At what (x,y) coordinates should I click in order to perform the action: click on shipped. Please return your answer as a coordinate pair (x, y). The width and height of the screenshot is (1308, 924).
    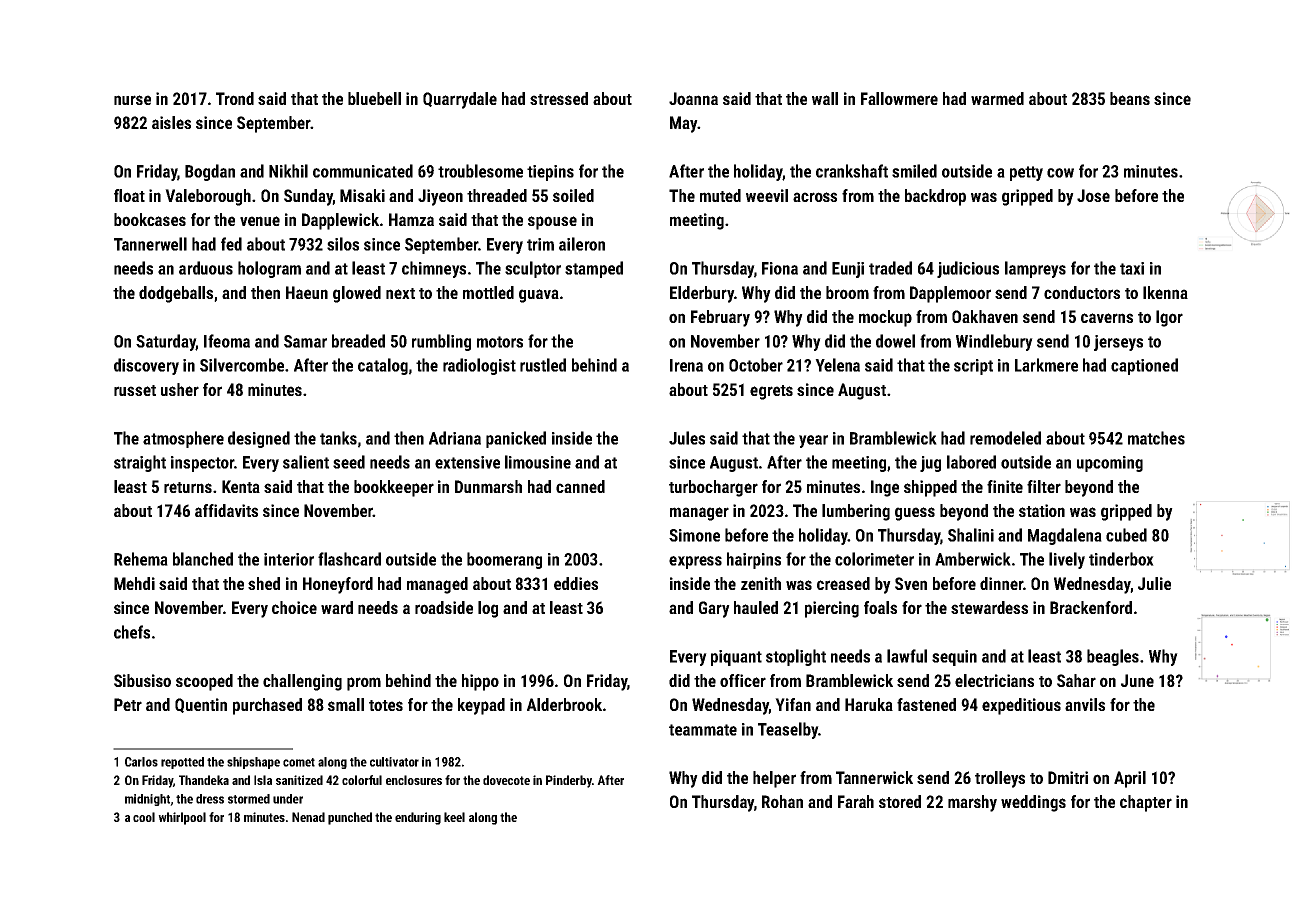
    Looking at the image, I should click on (930, 488).
